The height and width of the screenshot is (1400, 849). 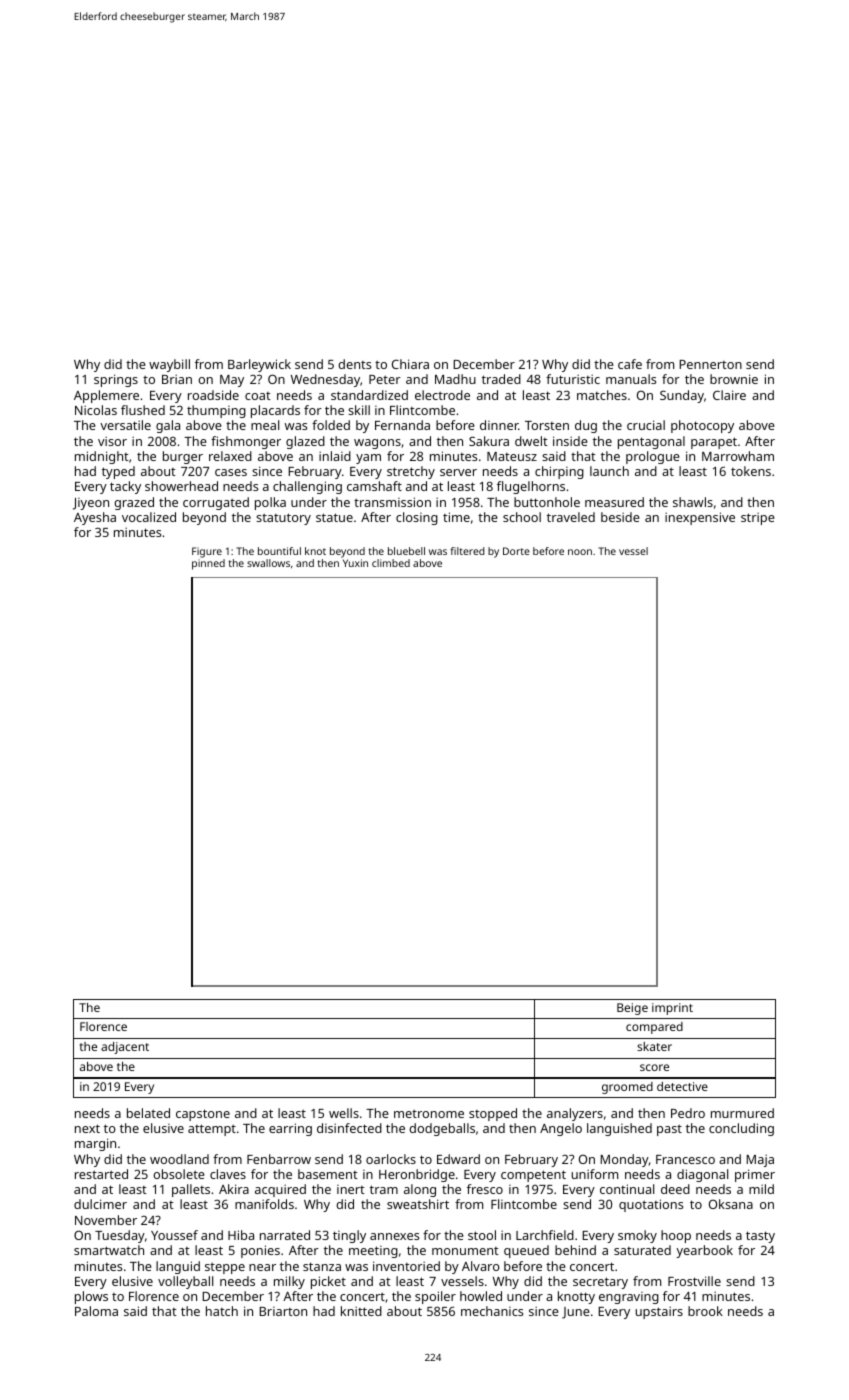 I want to click on launch, so click(x=609, y=471).
